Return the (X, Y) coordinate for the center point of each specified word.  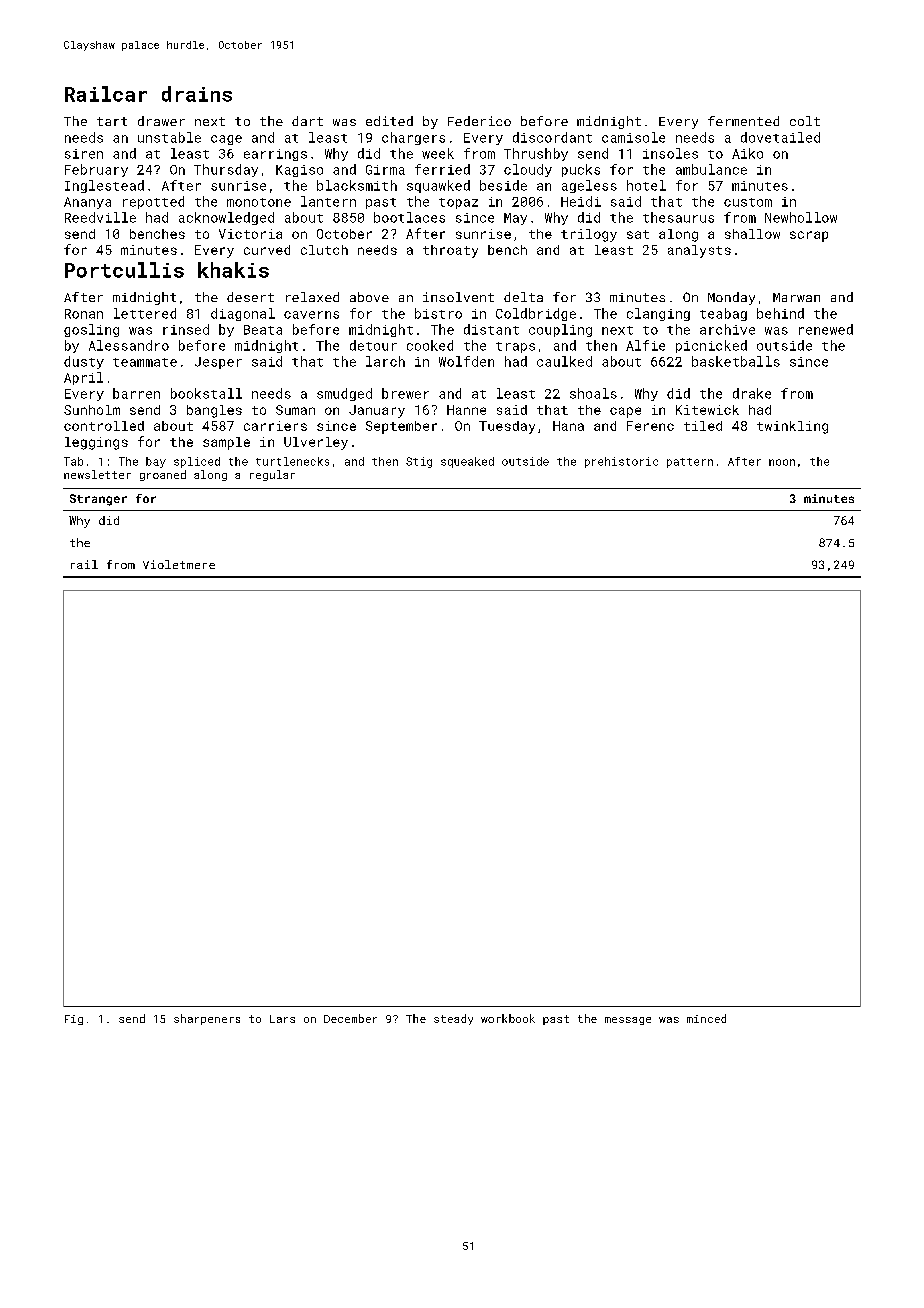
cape (625, 412)
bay (156, 462)
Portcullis (124, 270)
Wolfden (466, 361)
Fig (74, 1020)
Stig (419, 462)
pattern (690, 463)
